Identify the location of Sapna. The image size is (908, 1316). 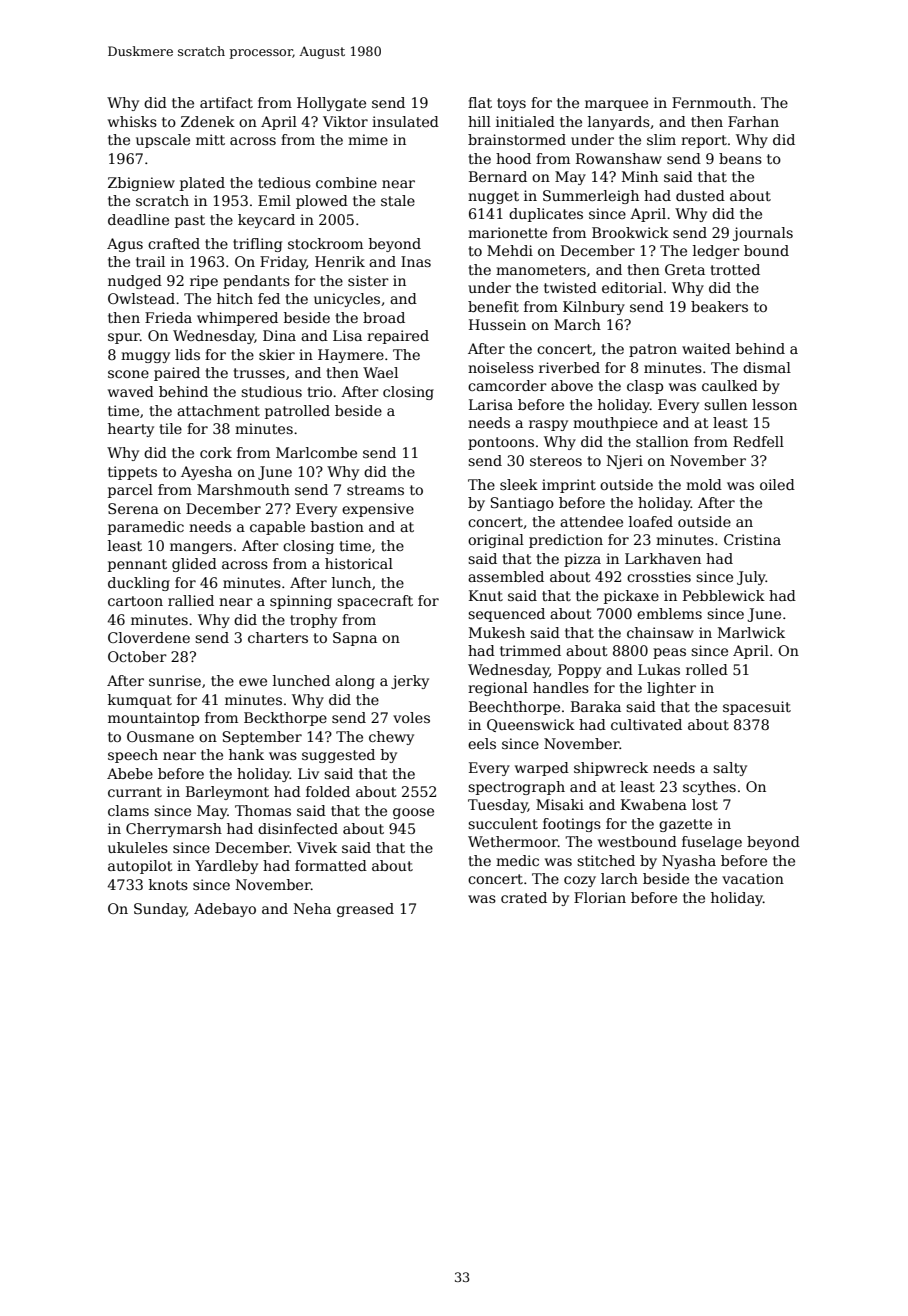
(355, 639).
